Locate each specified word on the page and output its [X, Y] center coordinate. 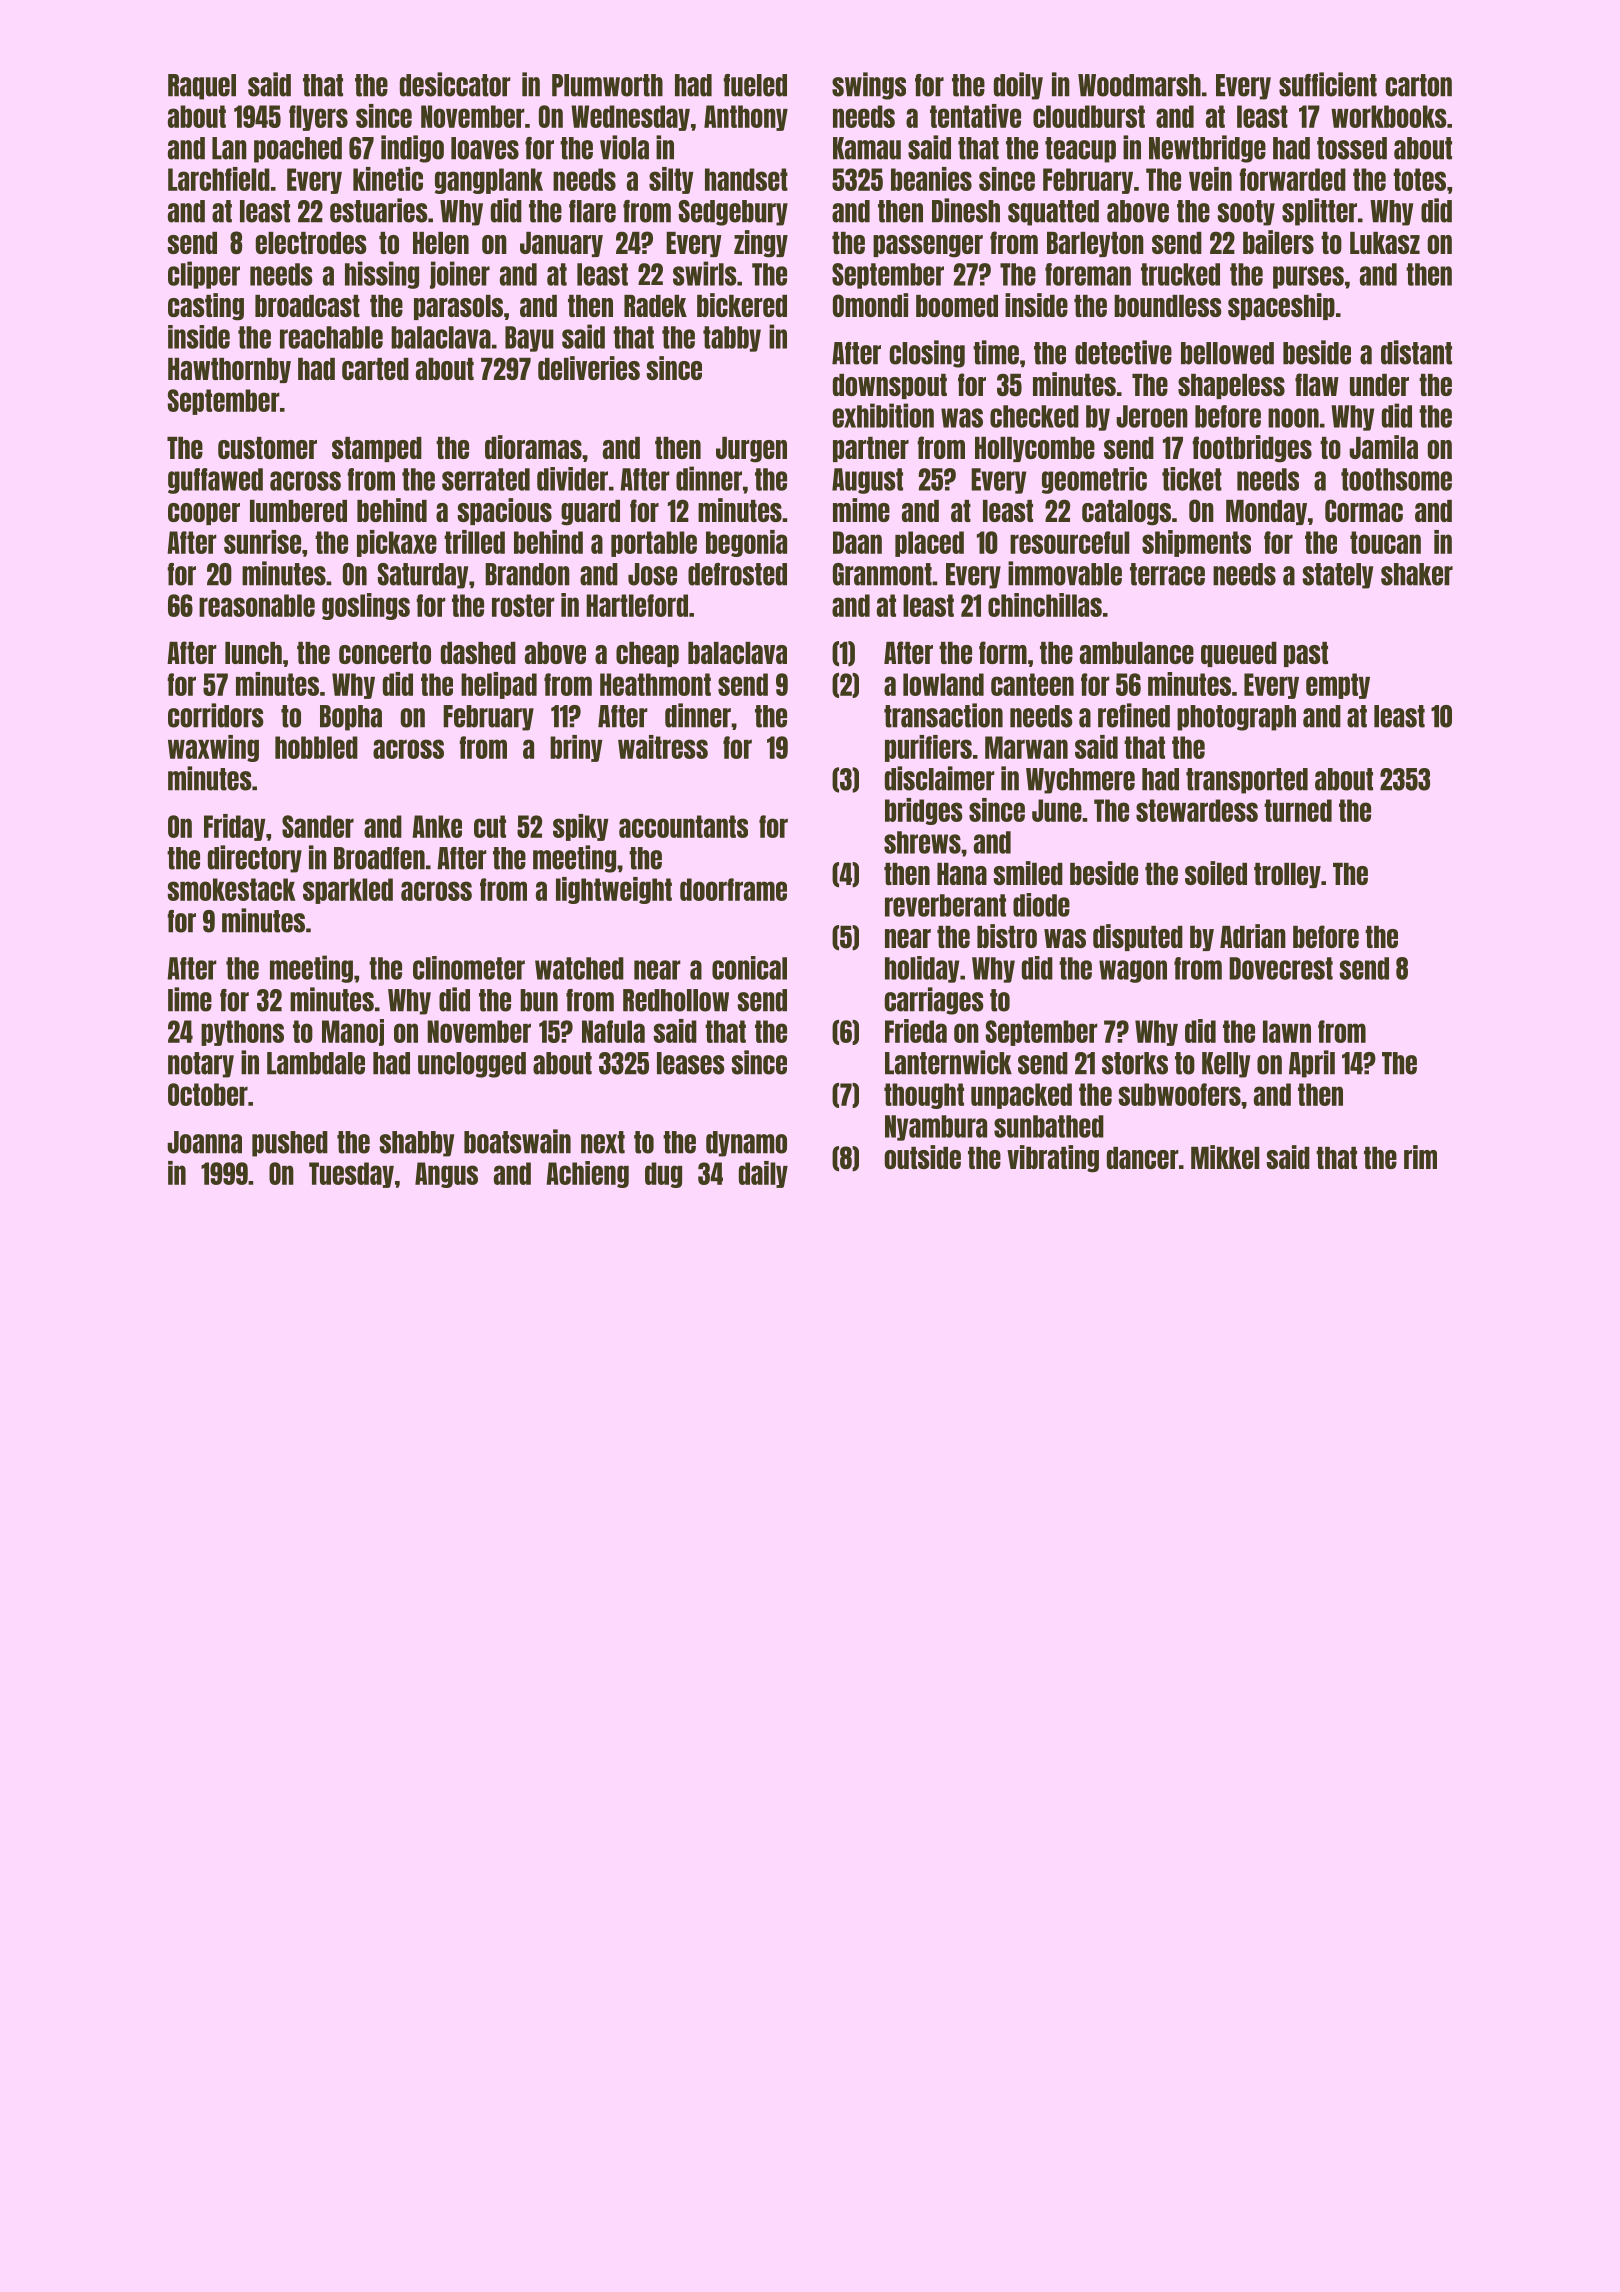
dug [663, 1175]
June [1057, 810]
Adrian [1253, 936]
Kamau [867, 148]
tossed [1352, 148]
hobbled [316, 747]
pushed [290, 1144]
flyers [318, 118]
